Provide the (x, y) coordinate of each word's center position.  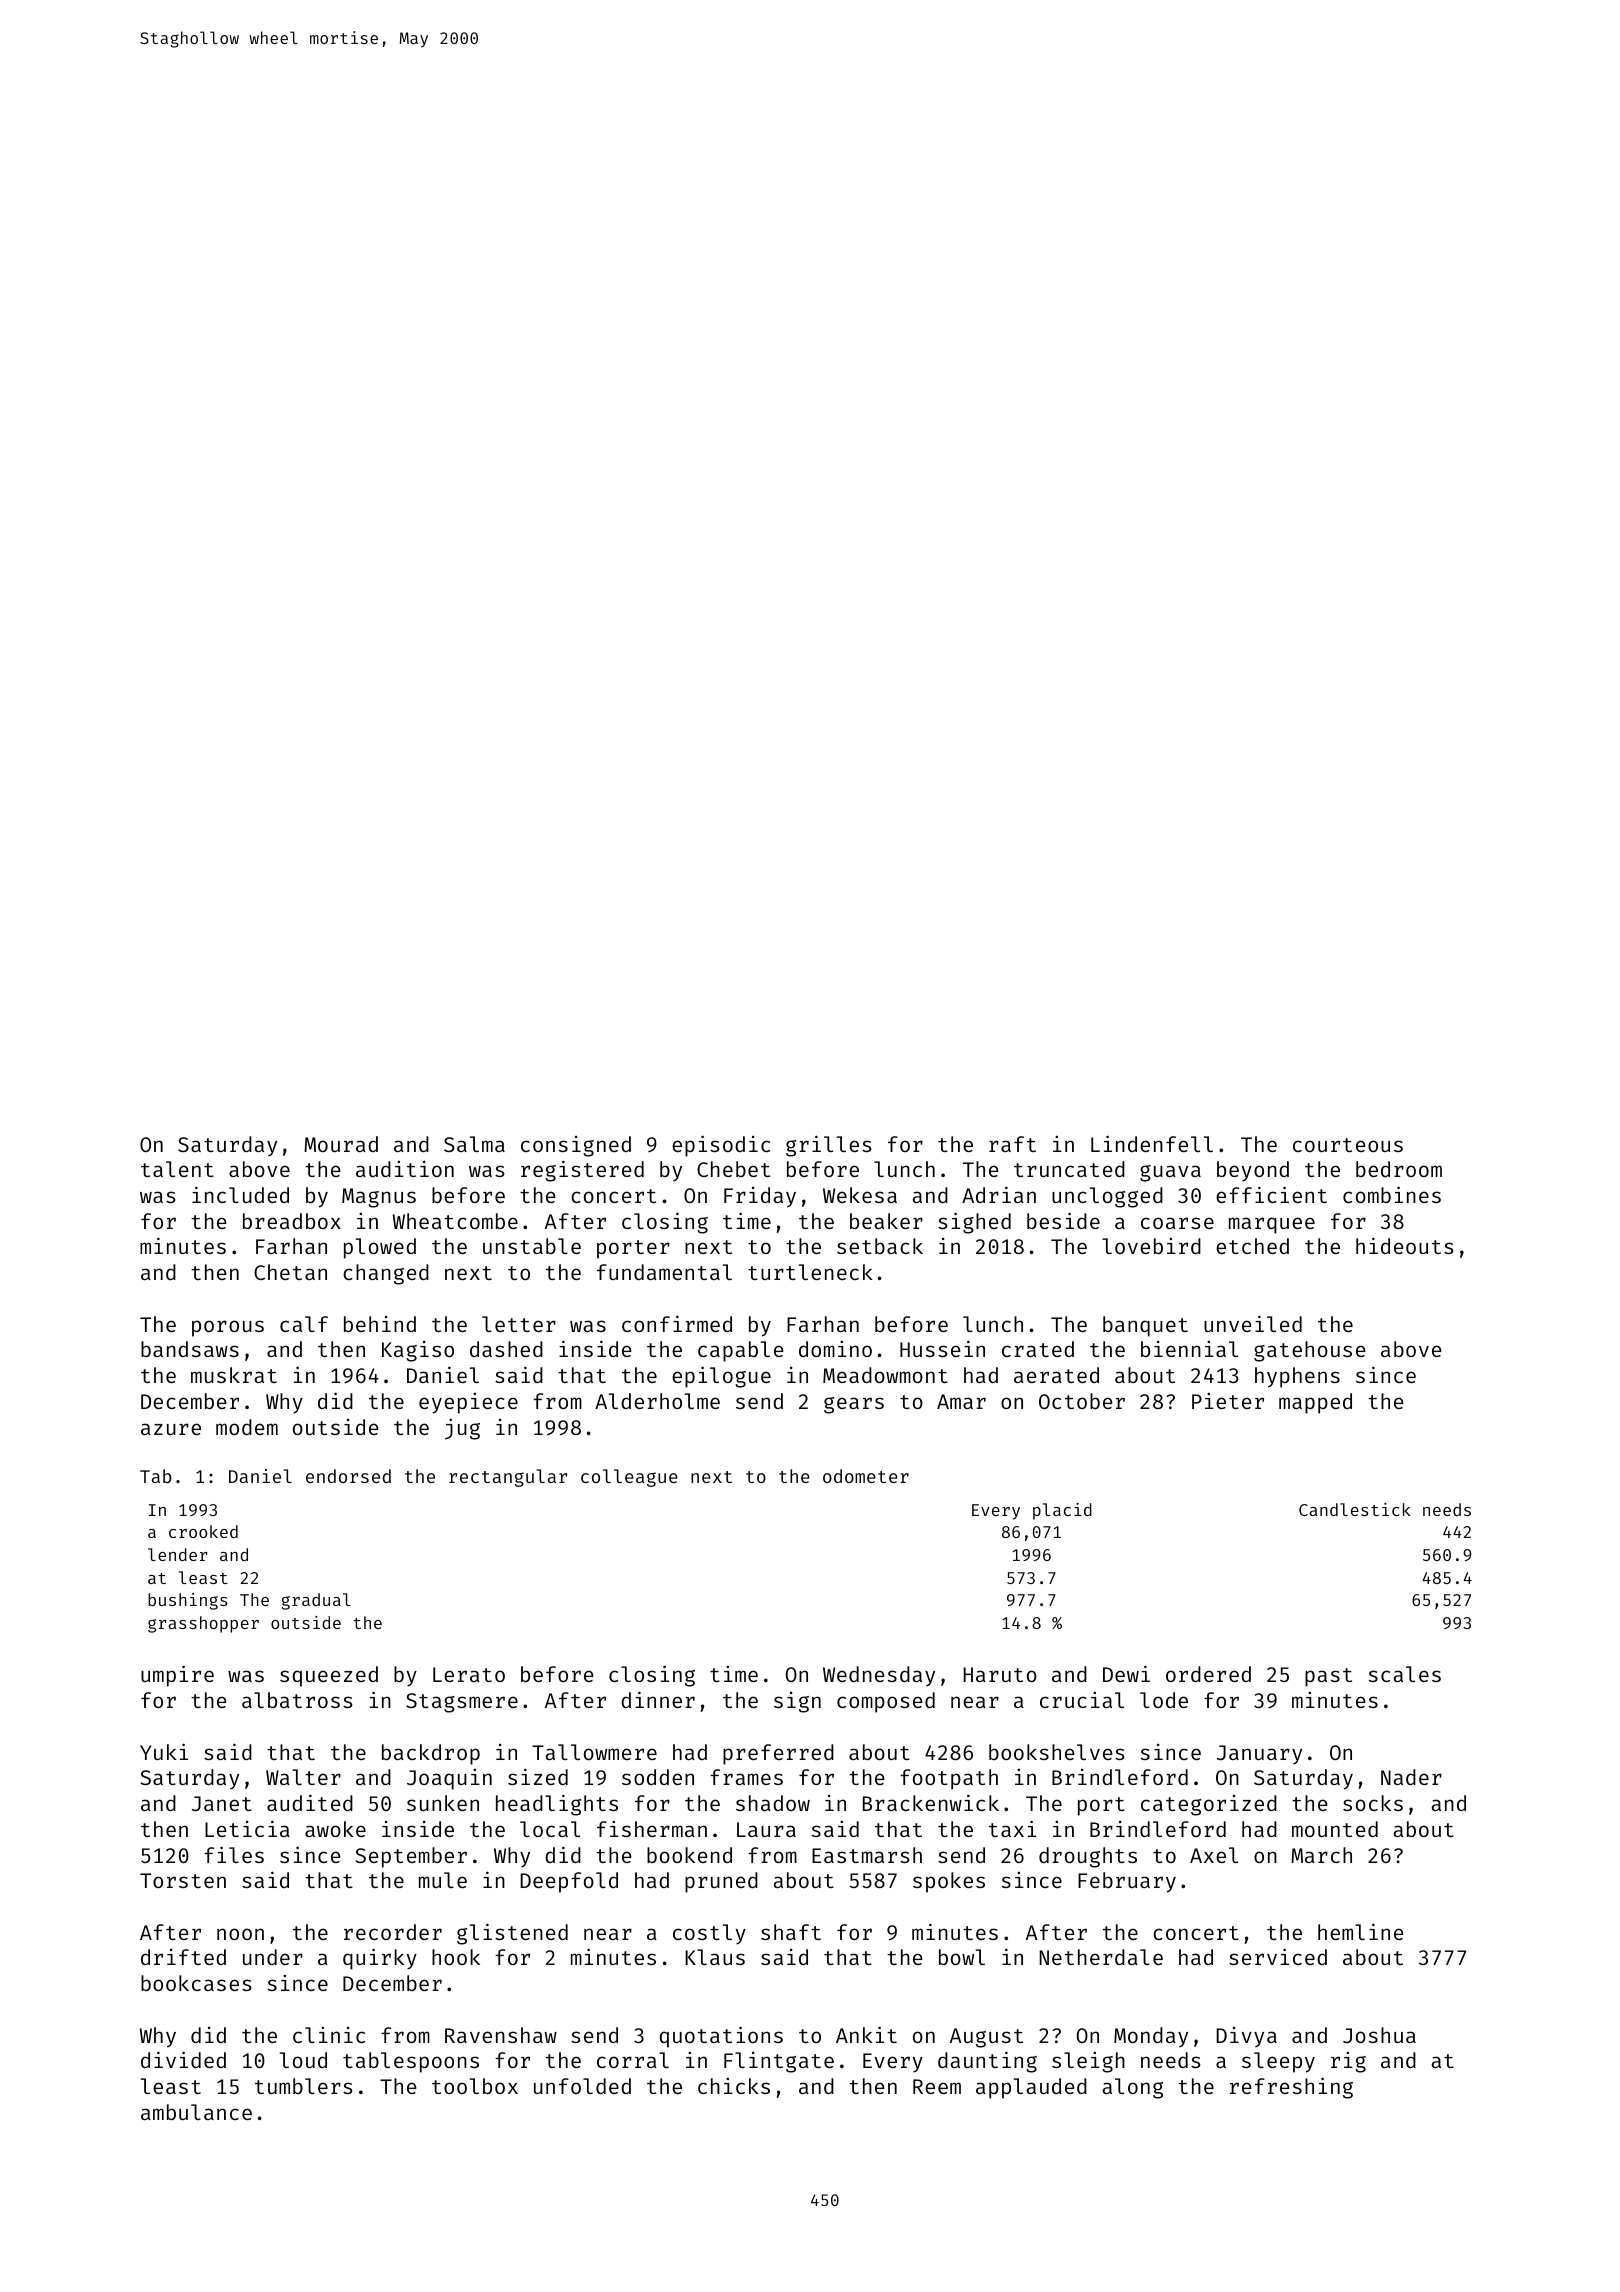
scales (1405, 1674)
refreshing (1291, 2088)
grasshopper (203, 1624)
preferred (778, 1754)
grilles (828, 1146)
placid (1062, 1511)
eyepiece (468, 1403)
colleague (629, 1478)
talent (177, 1169)
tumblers (303, 2086)
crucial (1082, 1700)
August (986, 2038)
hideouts (1404, 1245)
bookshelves (1056, 1752)
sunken (443, 1803)
